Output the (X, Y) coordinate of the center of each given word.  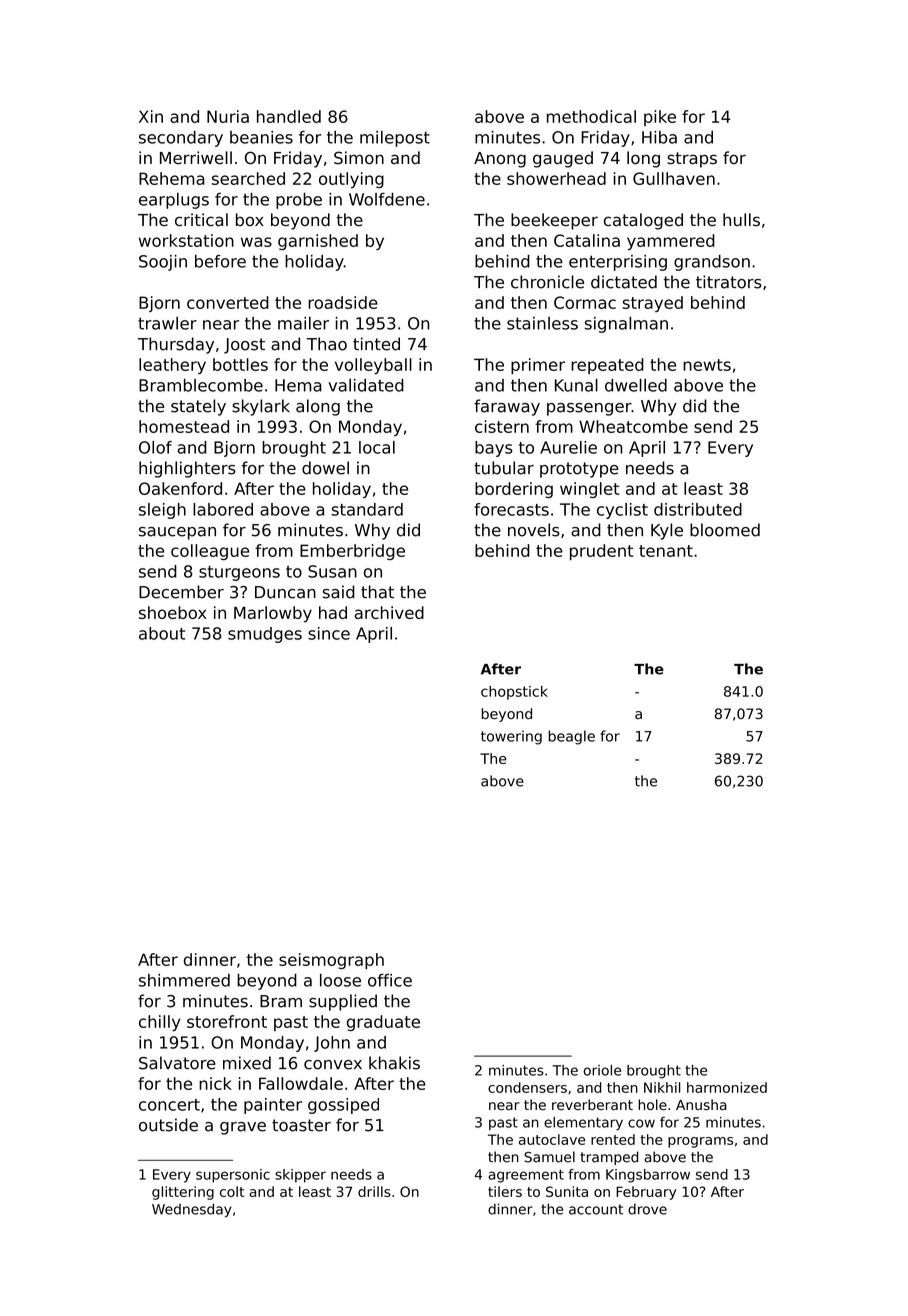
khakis (394, 1063)
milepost (395, 139)
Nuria (228, 116)
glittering (183, 1193)
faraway (507, 407)
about (162, 633)
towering (511, 737)
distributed (698, 509)
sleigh (162, 511)
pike (660, 118)
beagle (571, 737)
